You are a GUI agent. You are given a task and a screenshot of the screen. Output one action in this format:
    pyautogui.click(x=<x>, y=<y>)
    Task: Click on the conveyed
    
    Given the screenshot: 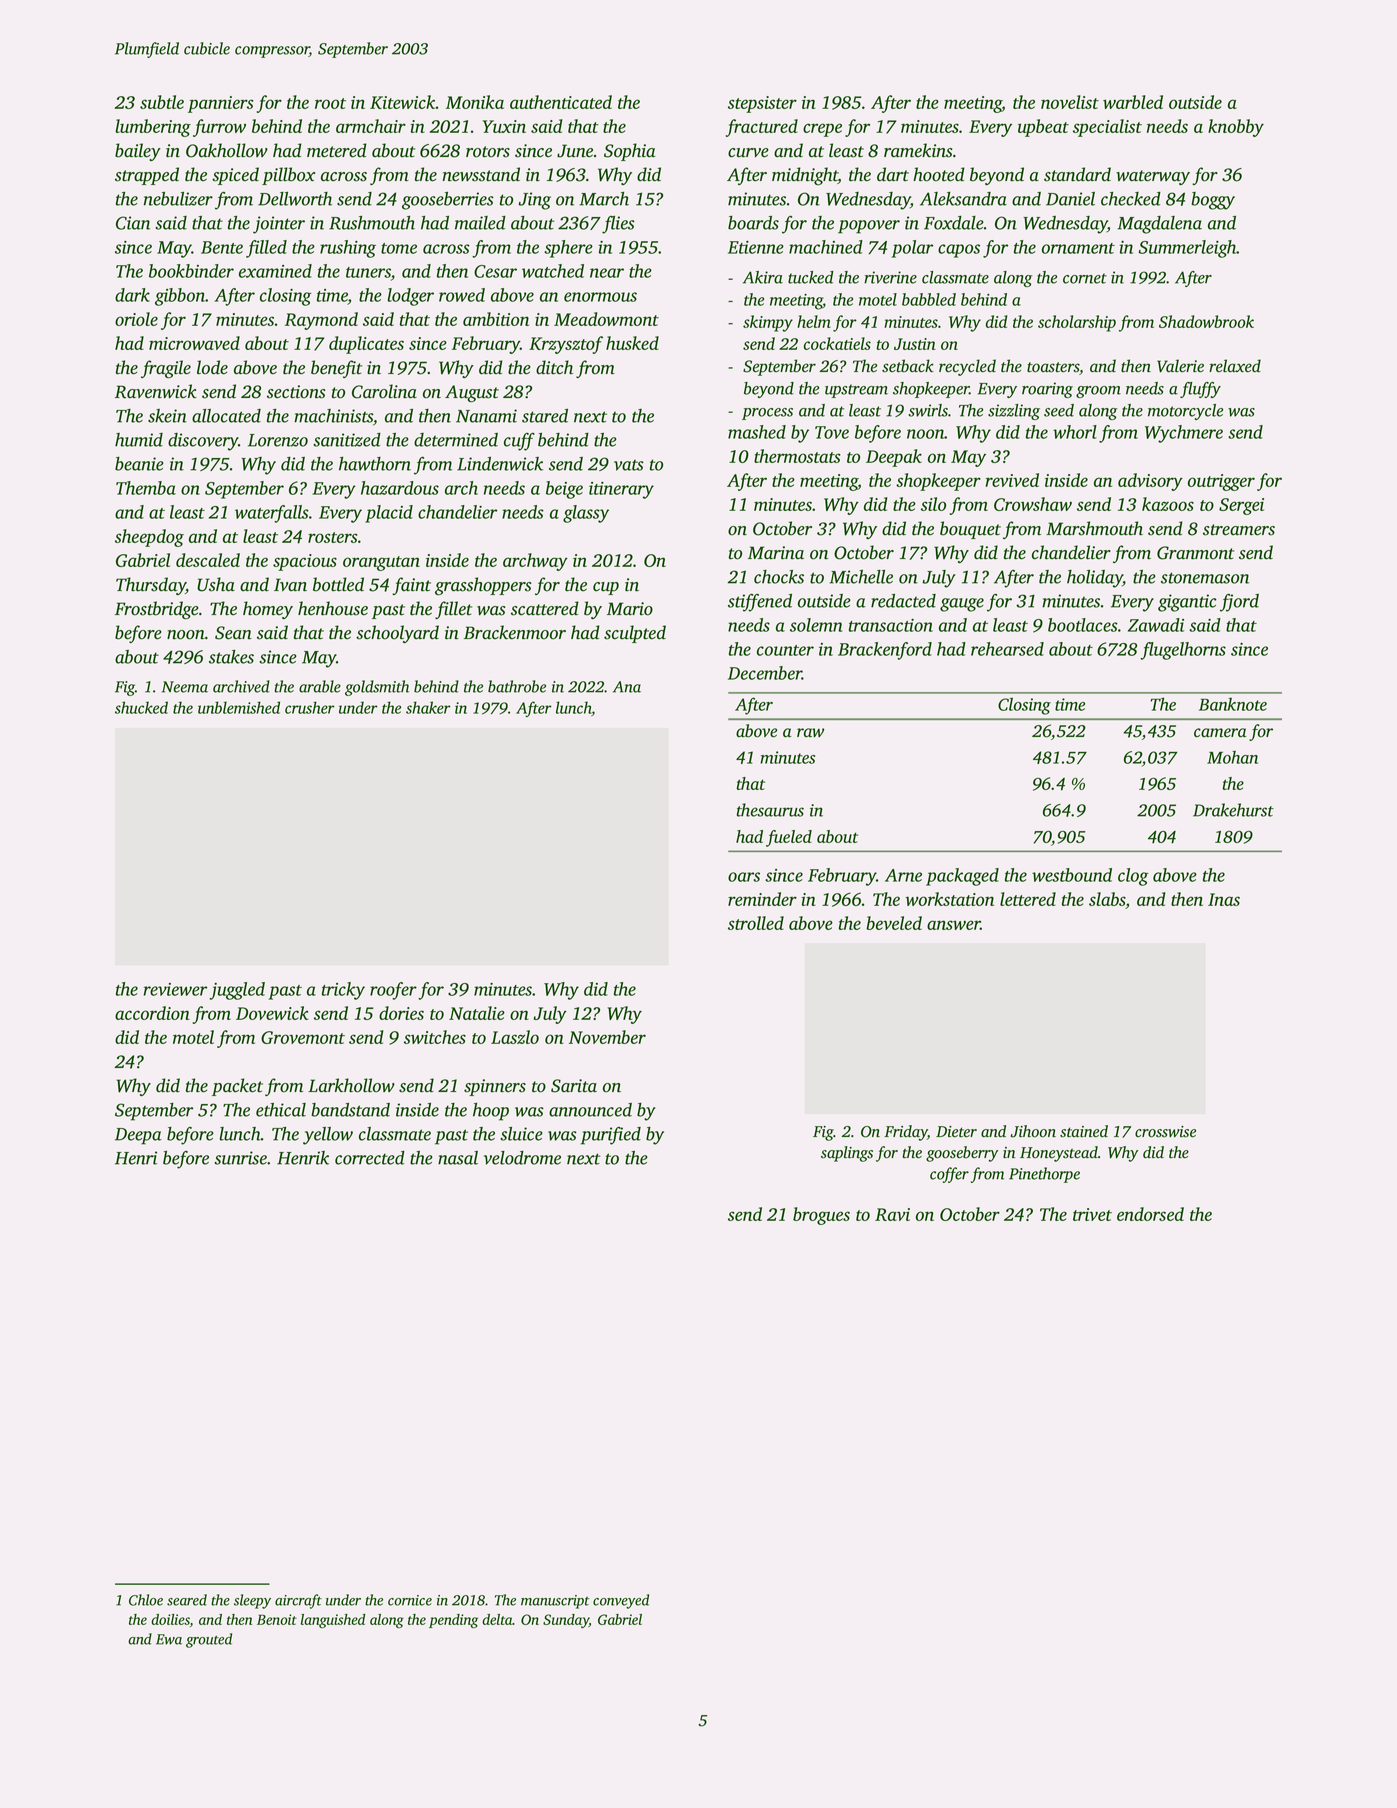 What is the action you would take?
    pyautogui.click(x=621, y=1601)
